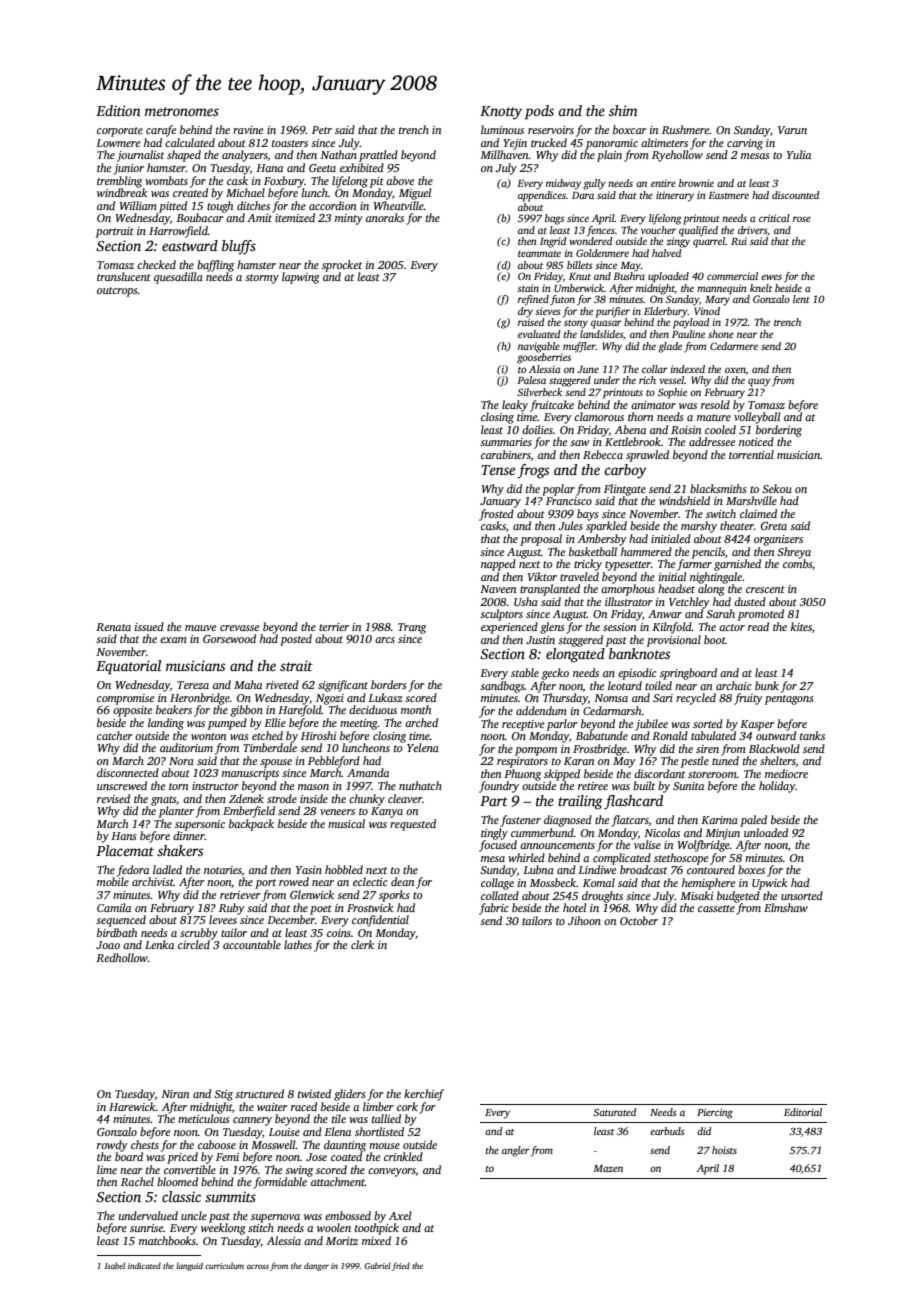 The height and width of the screenshot is (1308, 924). Describe the element at coordinates (769, 884) in the screenshot. I see `Upwick` at that location.
